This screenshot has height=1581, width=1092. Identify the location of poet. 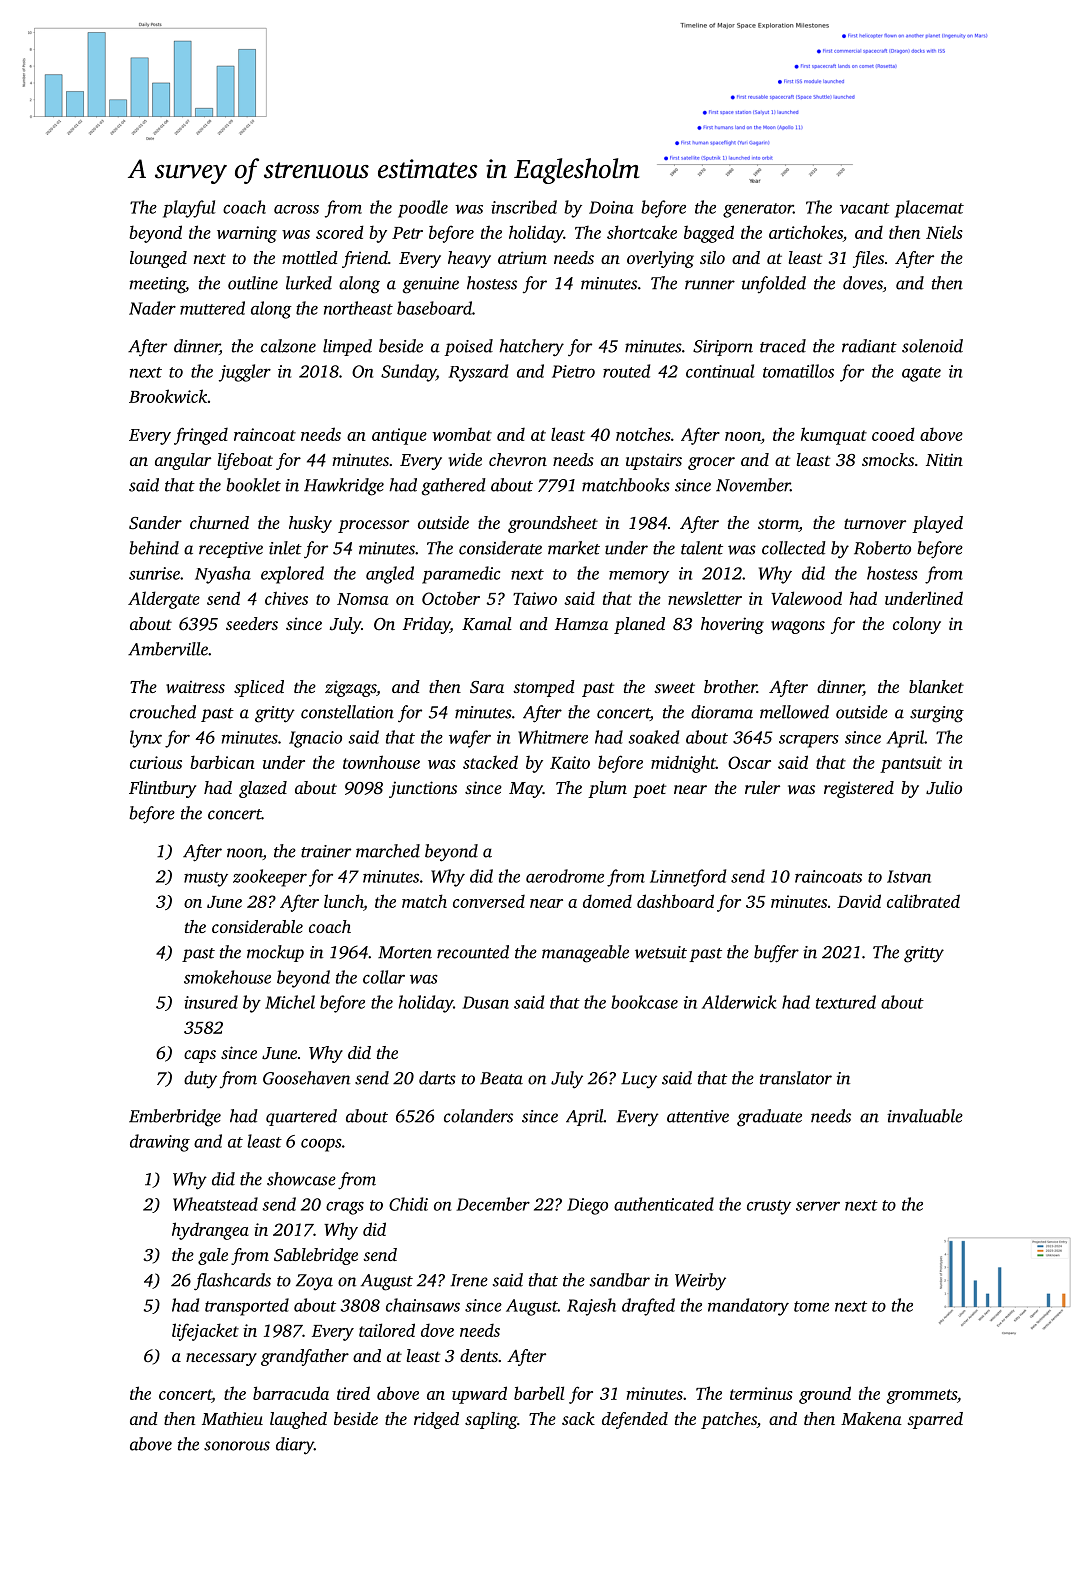
(649, 791).
